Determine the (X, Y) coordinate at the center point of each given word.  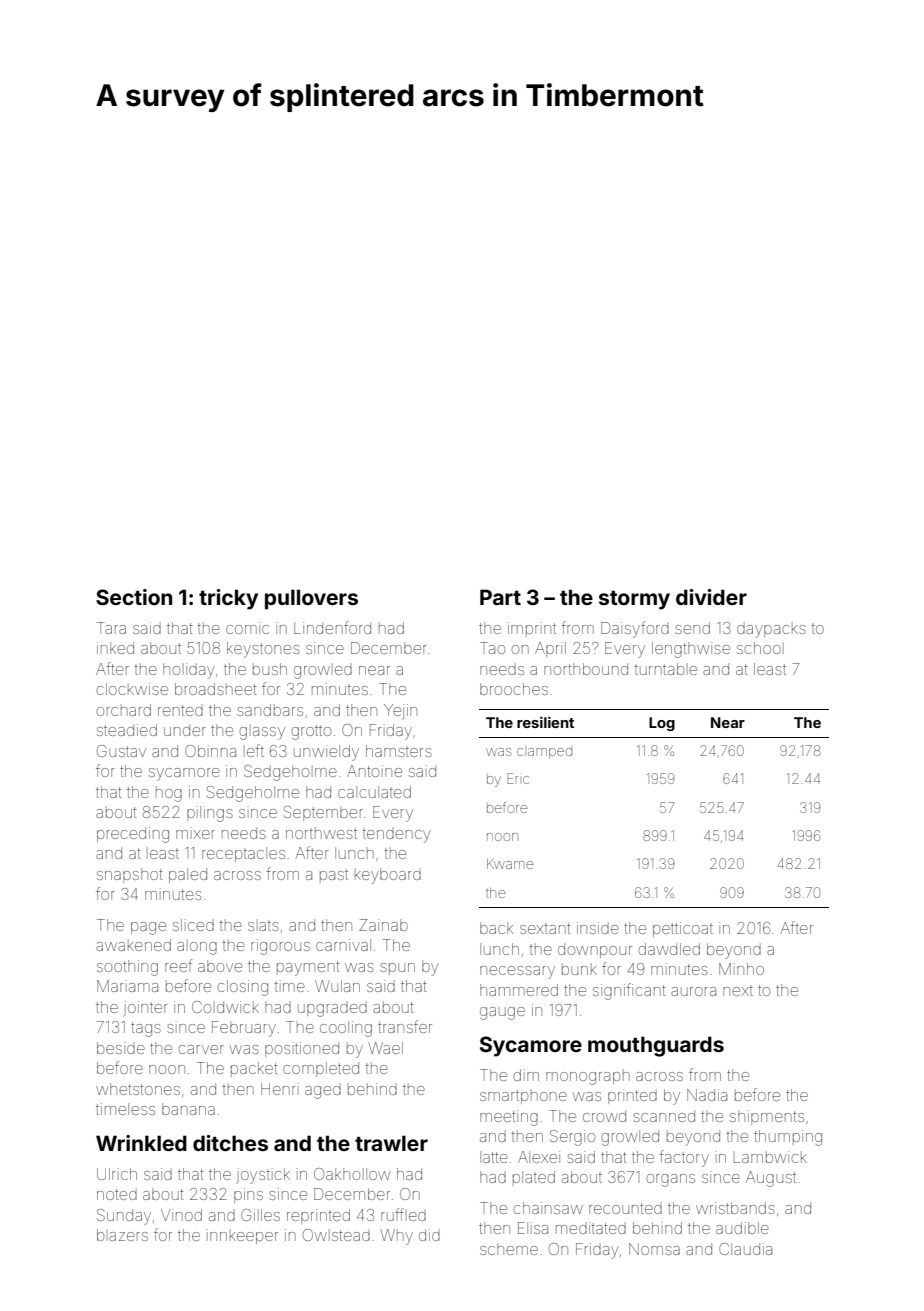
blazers (122, 1235)
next (738, 991)
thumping (788, 1138)
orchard (124, 710)
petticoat (683, 929)
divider (711, 597)
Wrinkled (141, 1143)
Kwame (510, 863)
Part (500, 597)
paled (188, 875)
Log (662, 724)
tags (146, 1029)
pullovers (311, 599)
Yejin (400, 712)
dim (526, 1075)
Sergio (572, 1138)
